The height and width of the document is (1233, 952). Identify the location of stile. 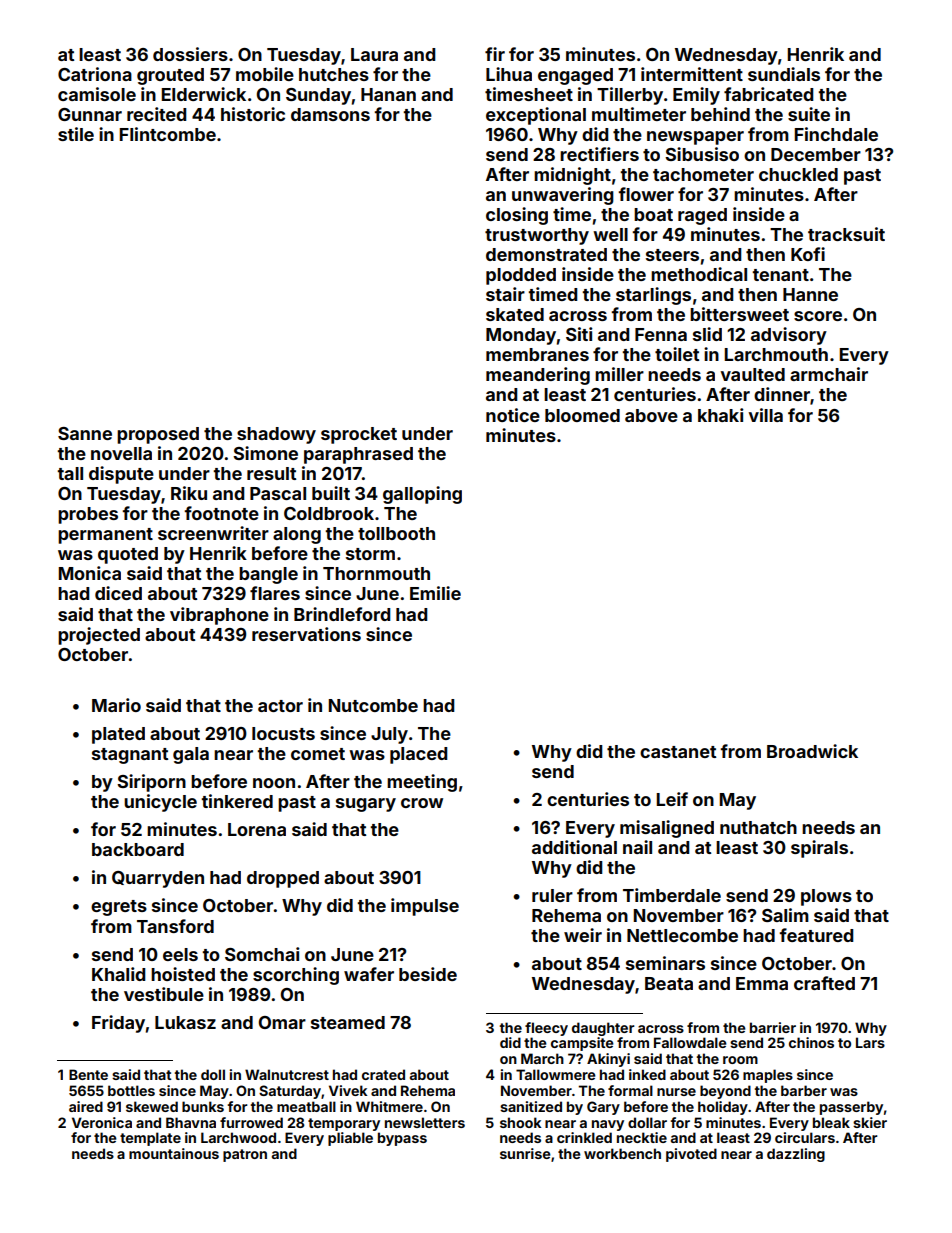
(76, 134).
